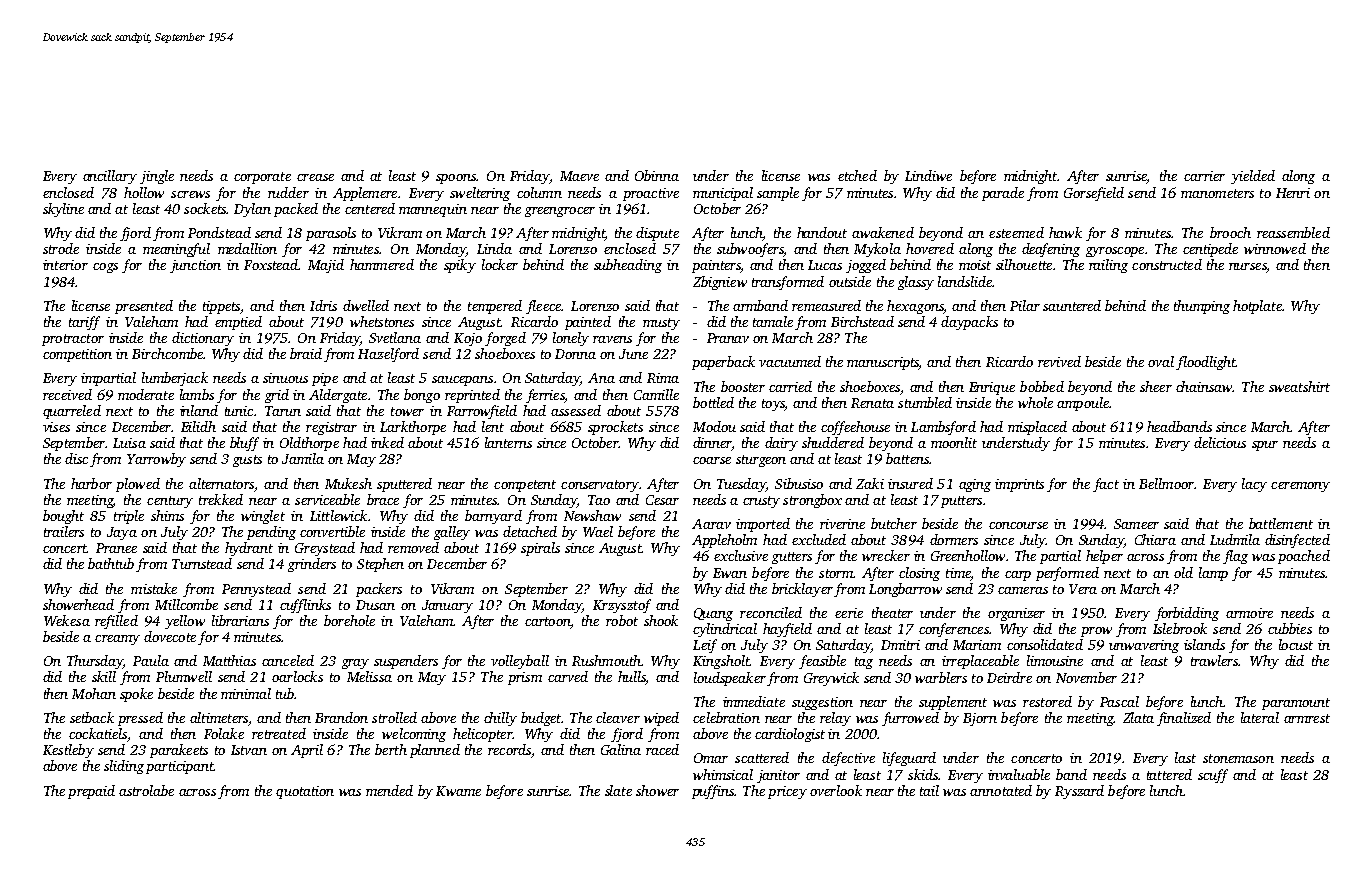 The height and width of the page is (887, 1372). What do you see at coordinates (1296, 644) in the page?
I see `locust` at bounding box center [1296, 644].
